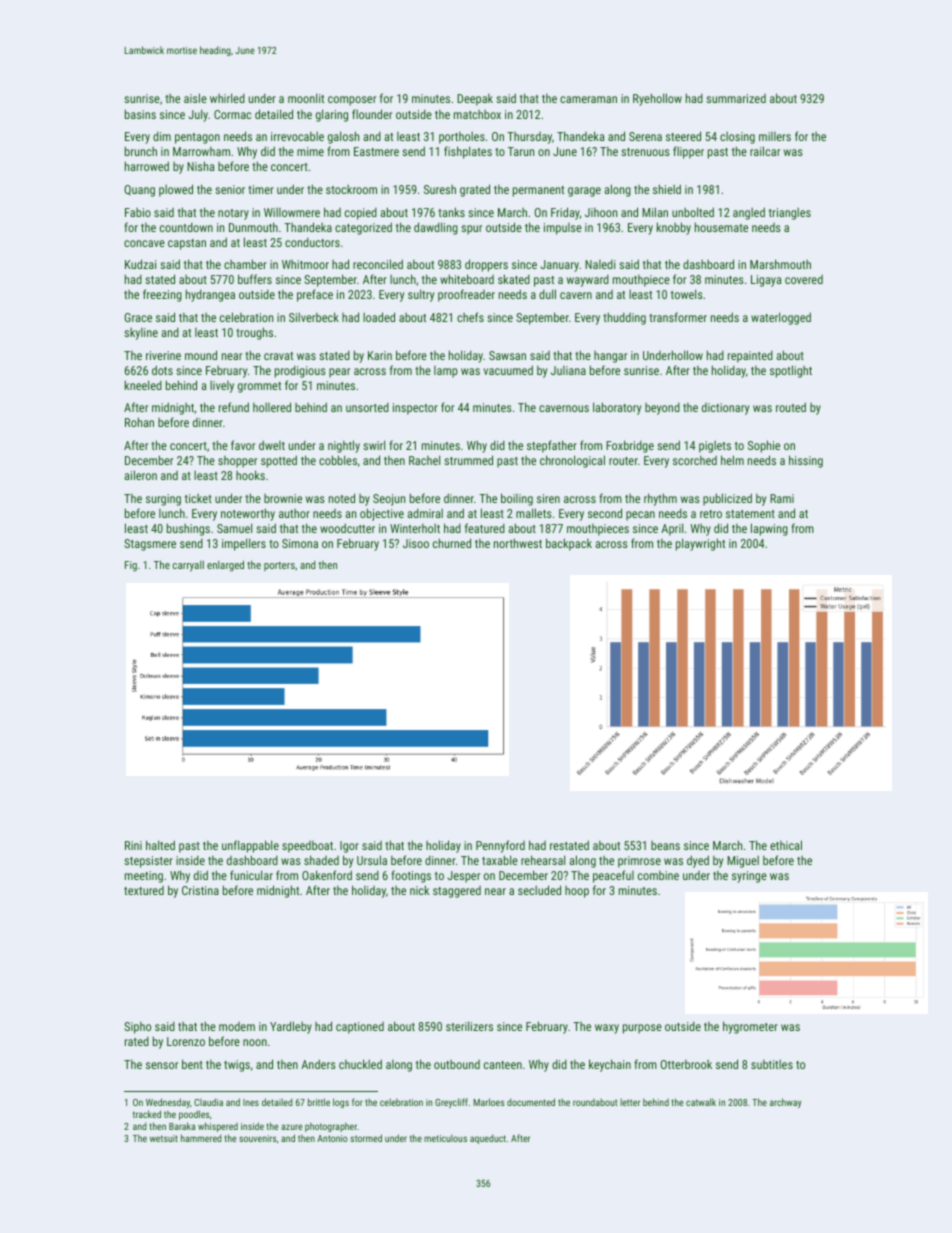 The image size is (952, 1233). I want to click on enlarged, so click(225, 566).
